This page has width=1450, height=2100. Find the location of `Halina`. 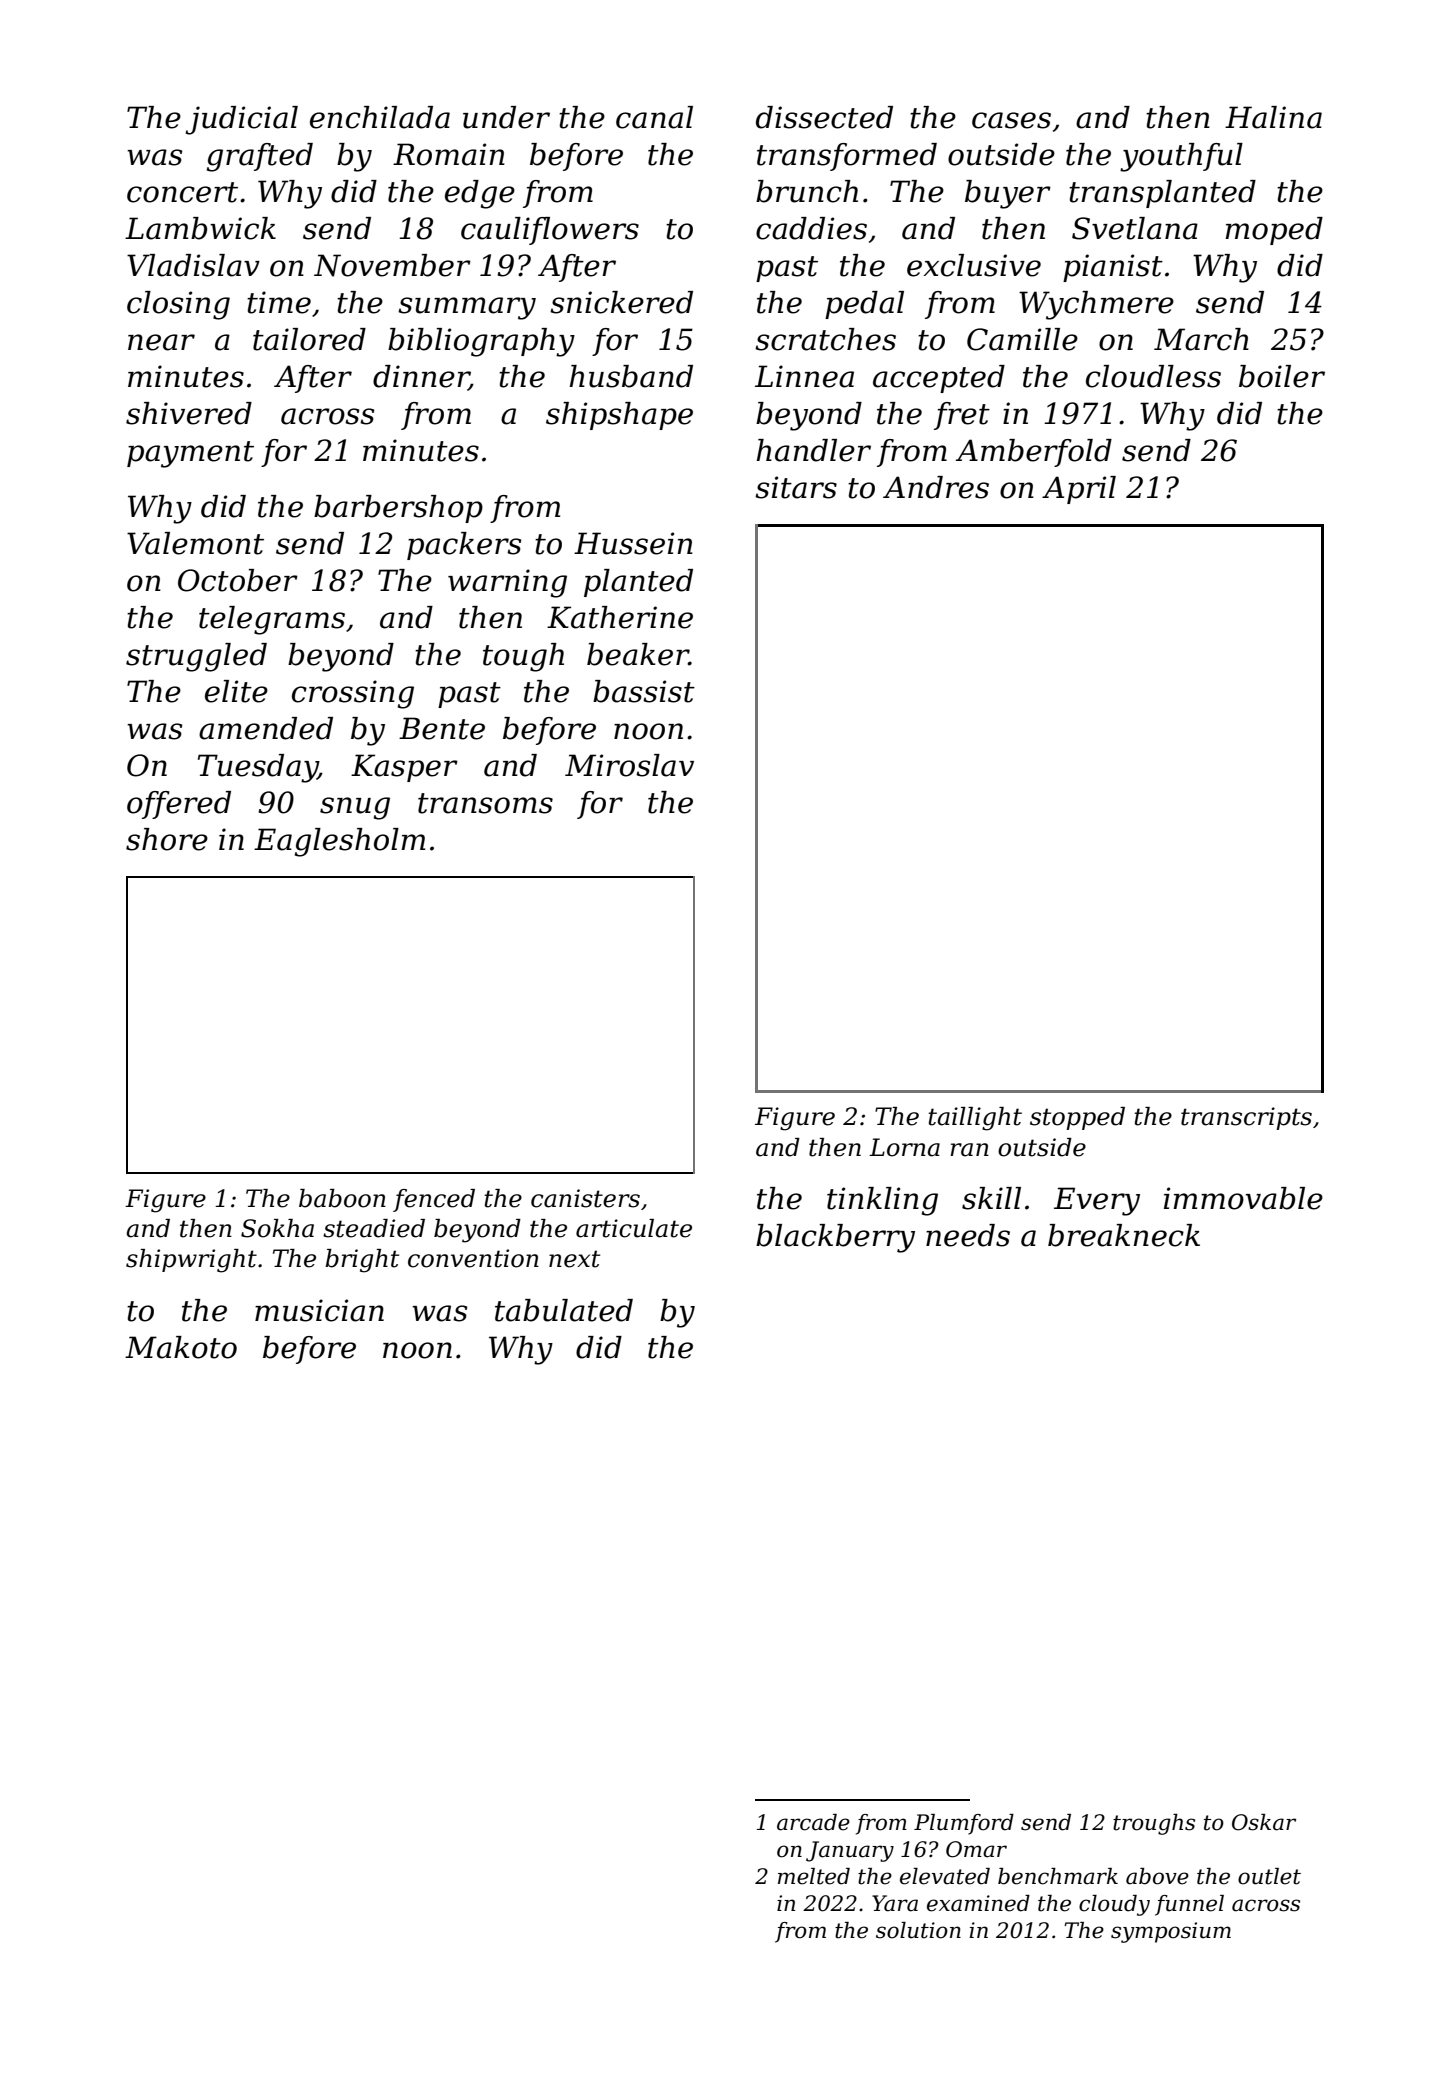

Halina is located at coordinates (1273, 117).
